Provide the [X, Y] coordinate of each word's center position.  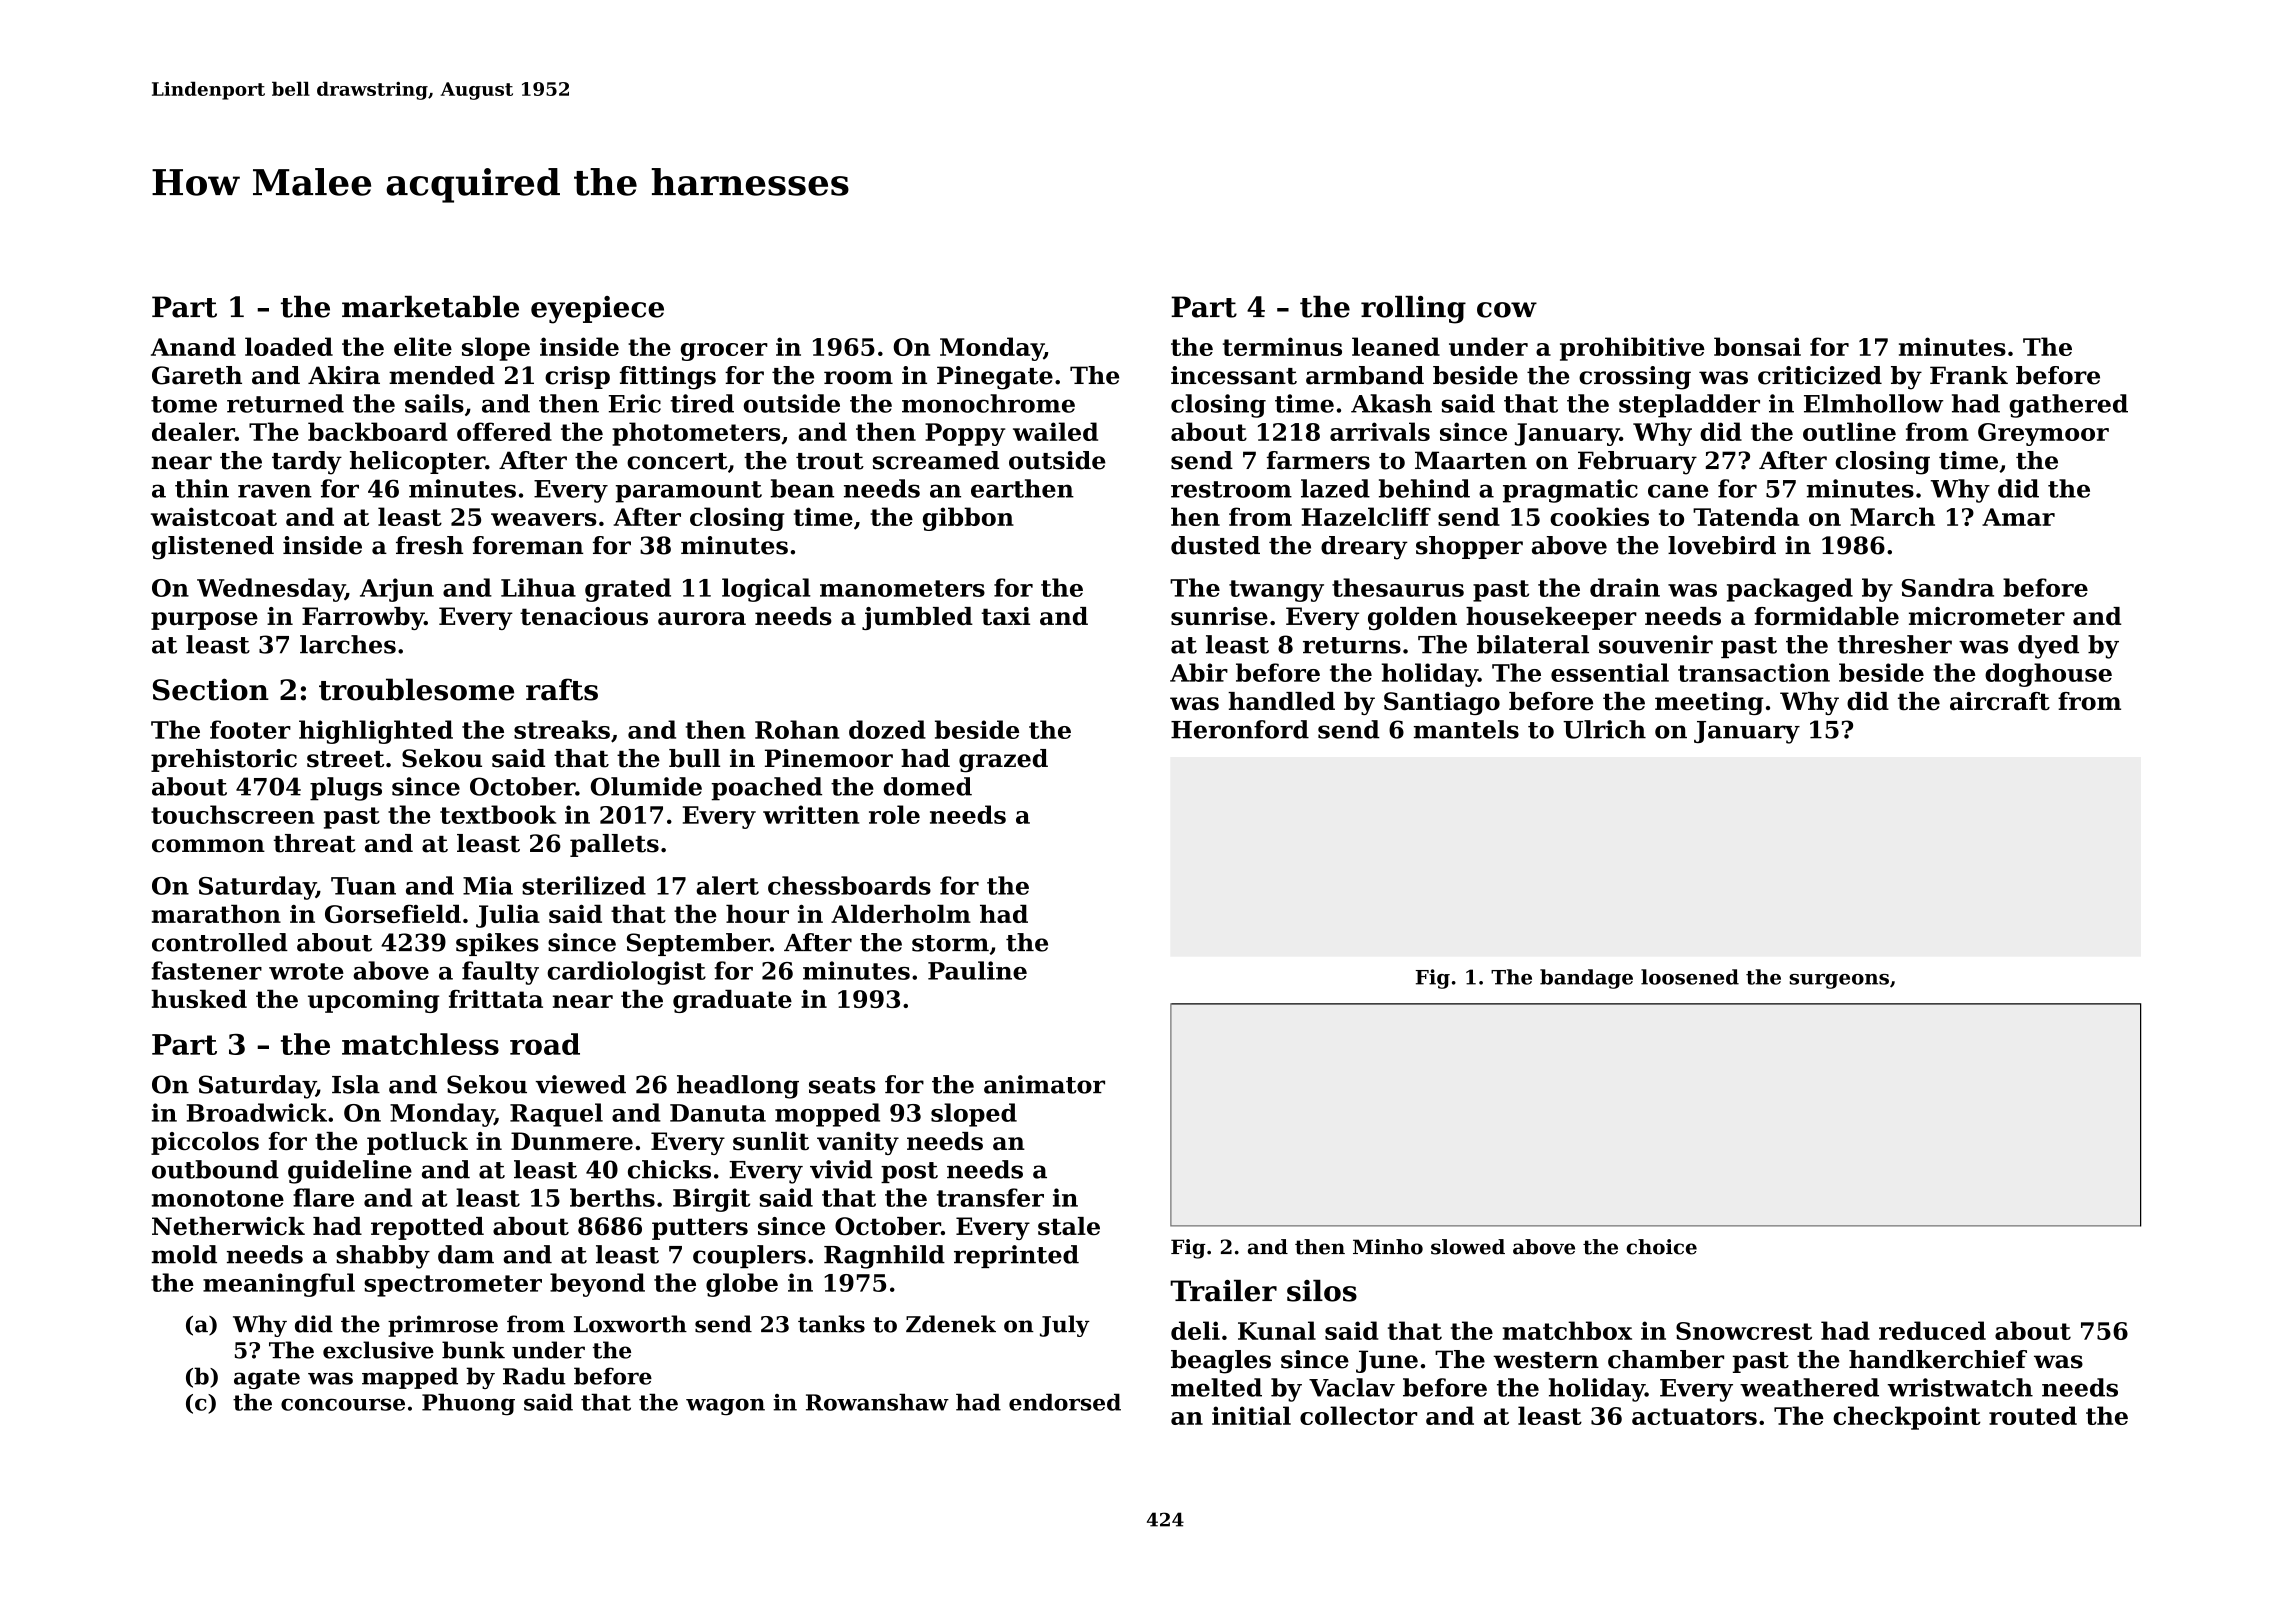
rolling [1413, 310]
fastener [206, 970]
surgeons [1839, 981]
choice [1661, 1247]
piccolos [205, 1143]
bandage [1586, 979]
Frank [1969, 375]
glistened [213, 548]
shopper [1469, 547]
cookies [1599, 516]
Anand [193, 346]
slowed [1468, 1247]
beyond [597, 1285]
